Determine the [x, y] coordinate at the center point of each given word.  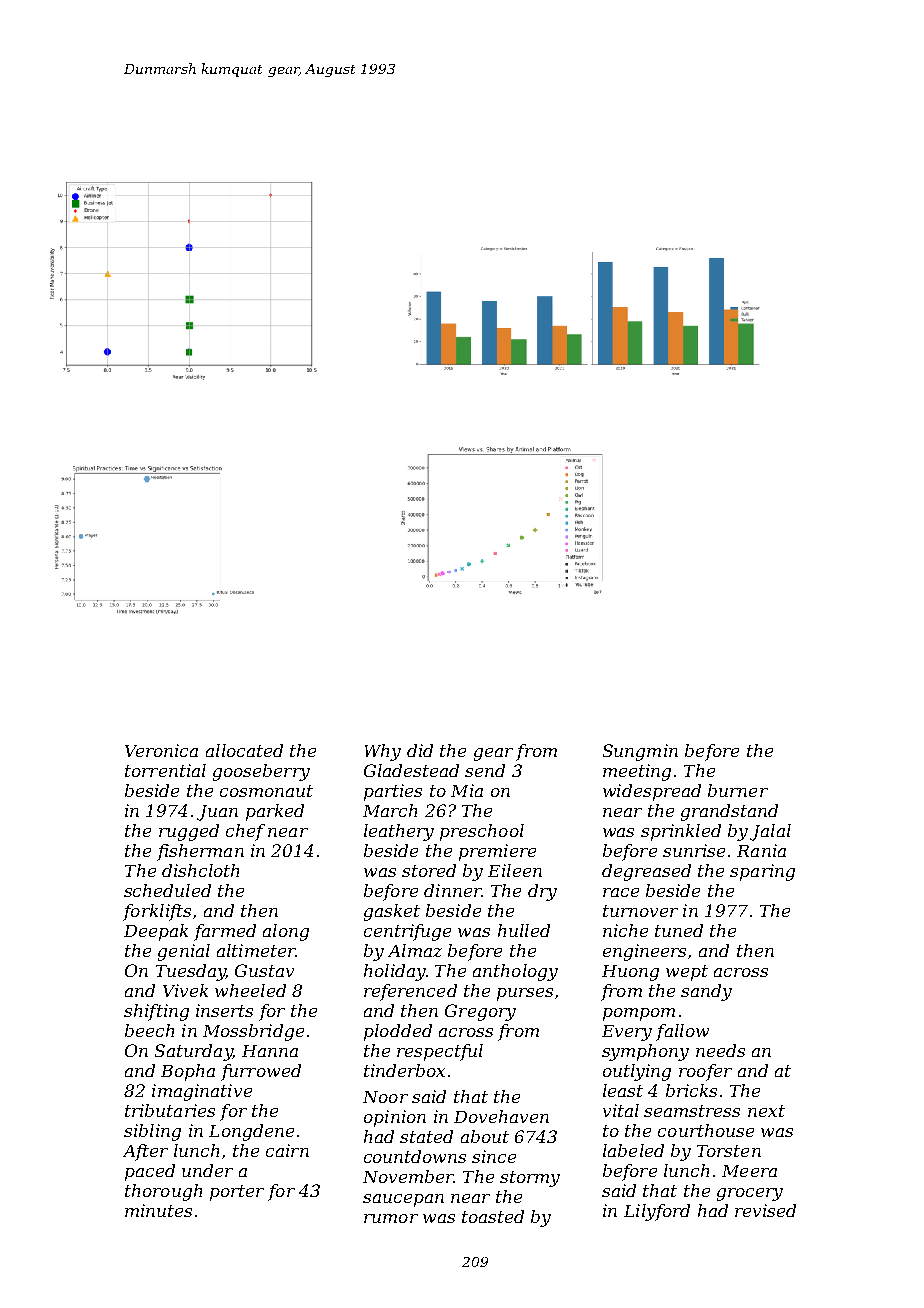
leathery [399, 832]
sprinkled [681, 832]
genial [184, 952]
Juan [217, 813]
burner [738, 790]
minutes [158, 1210]
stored [429, 870]
